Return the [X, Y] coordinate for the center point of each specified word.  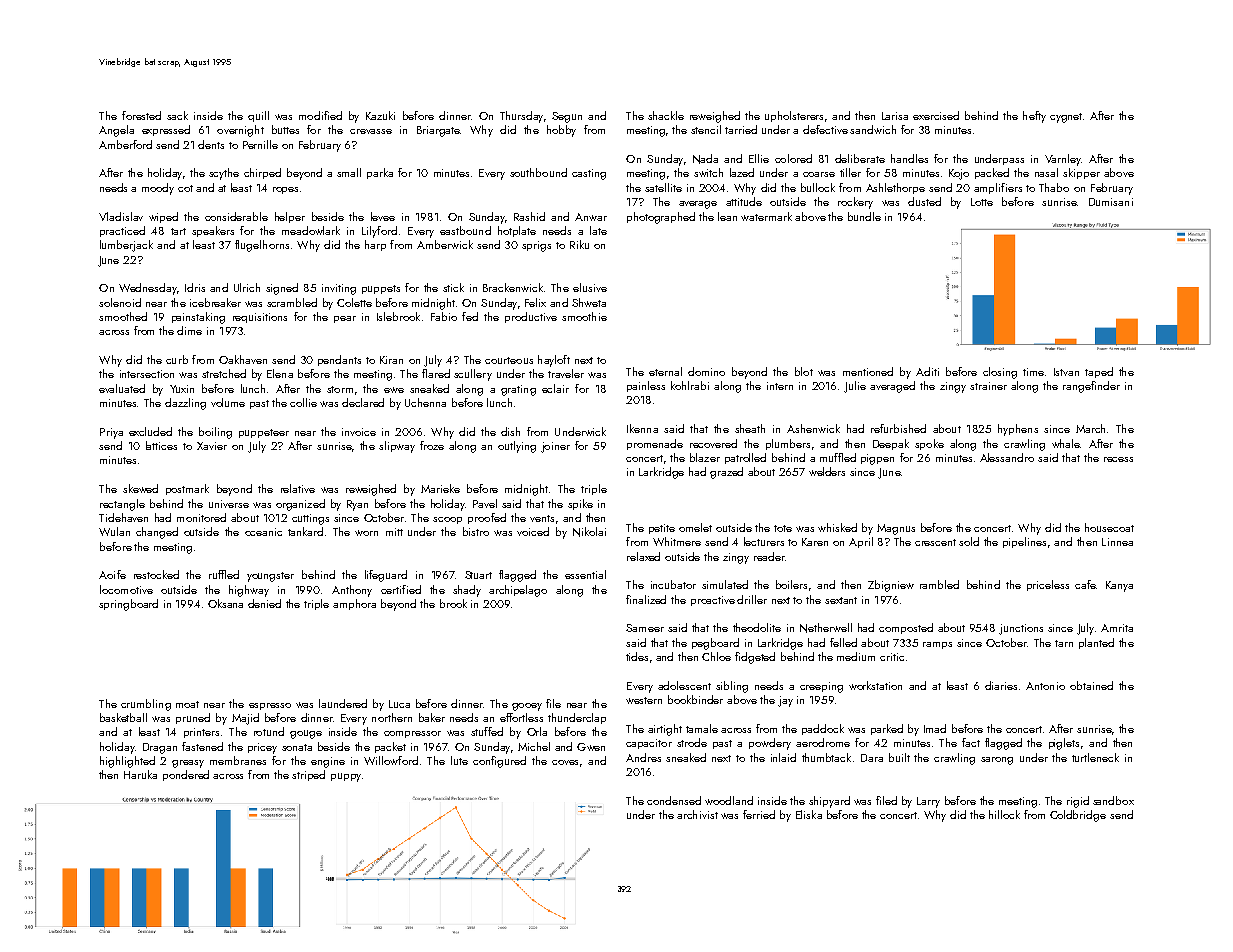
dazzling [185, 404]
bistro [476, 531]
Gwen [591, 747]
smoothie [584, 316]
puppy [346, 777]
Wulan [114, 531]
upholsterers [794, 116]
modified [320, 115]
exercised [936, 115]
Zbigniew [891, 586]
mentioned [868, 371]
